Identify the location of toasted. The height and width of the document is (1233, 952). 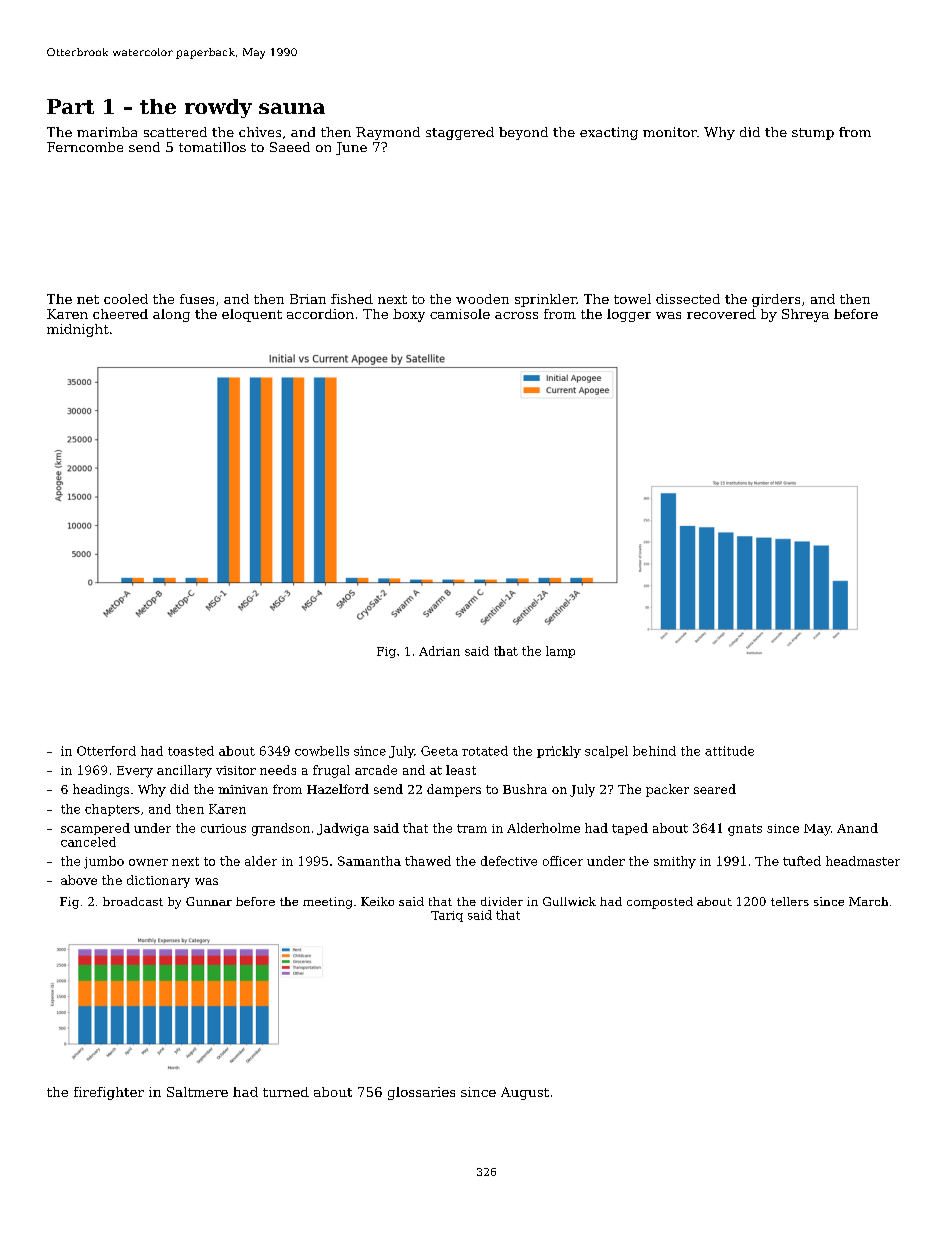
(191, 751).
